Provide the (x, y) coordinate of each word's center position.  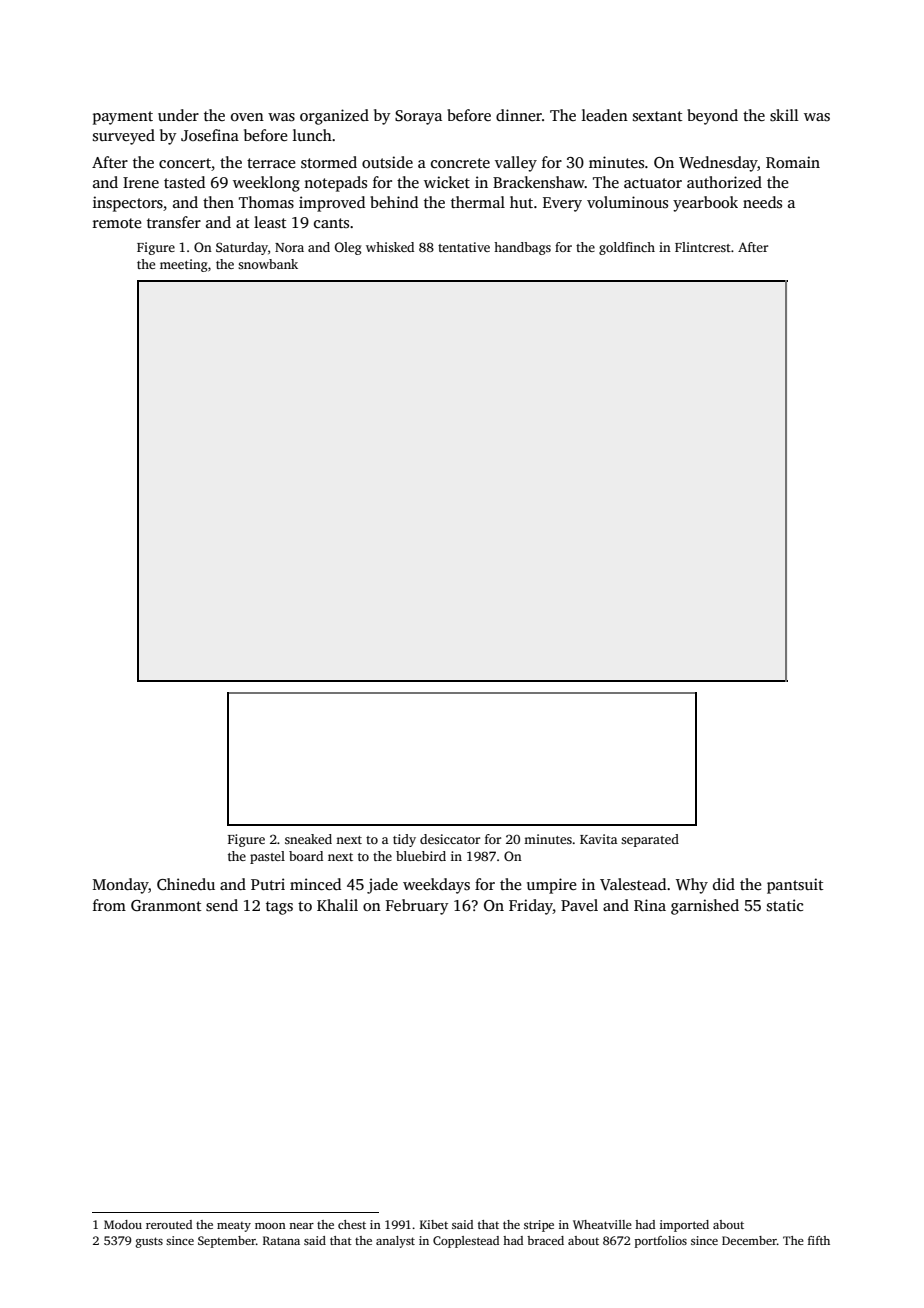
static (785, 905)
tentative (464, 247)
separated (650, 840)
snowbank (268, 264)
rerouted (169, 1224)
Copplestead (466, 1242)
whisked (390, 247)
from (109, 905)
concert (185, 163)
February (417, 907)
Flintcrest (703, 247)
